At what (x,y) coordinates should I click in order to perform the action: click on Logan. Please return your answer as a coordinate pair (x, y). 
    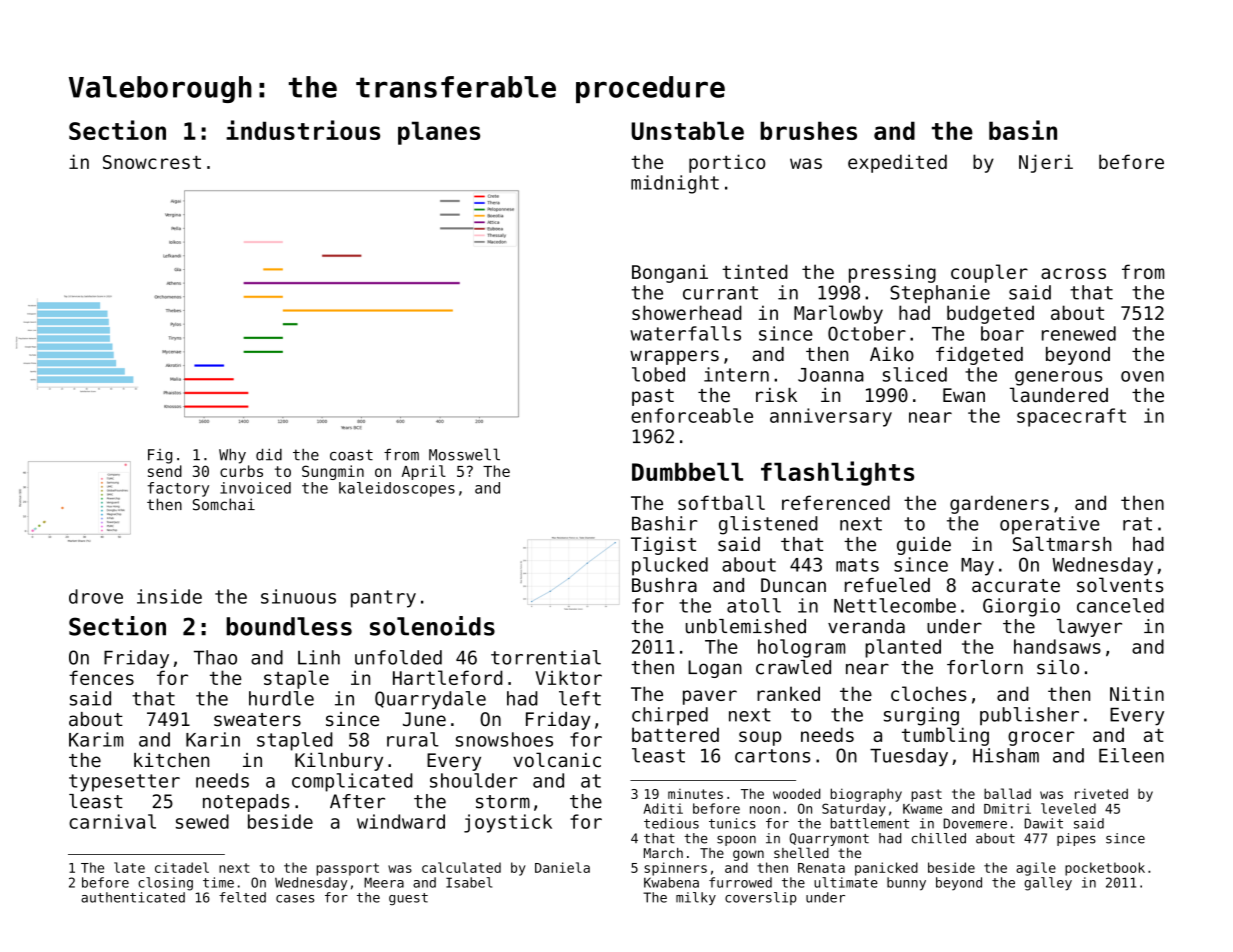
    Looking at the image, I should click on (715, 669).
